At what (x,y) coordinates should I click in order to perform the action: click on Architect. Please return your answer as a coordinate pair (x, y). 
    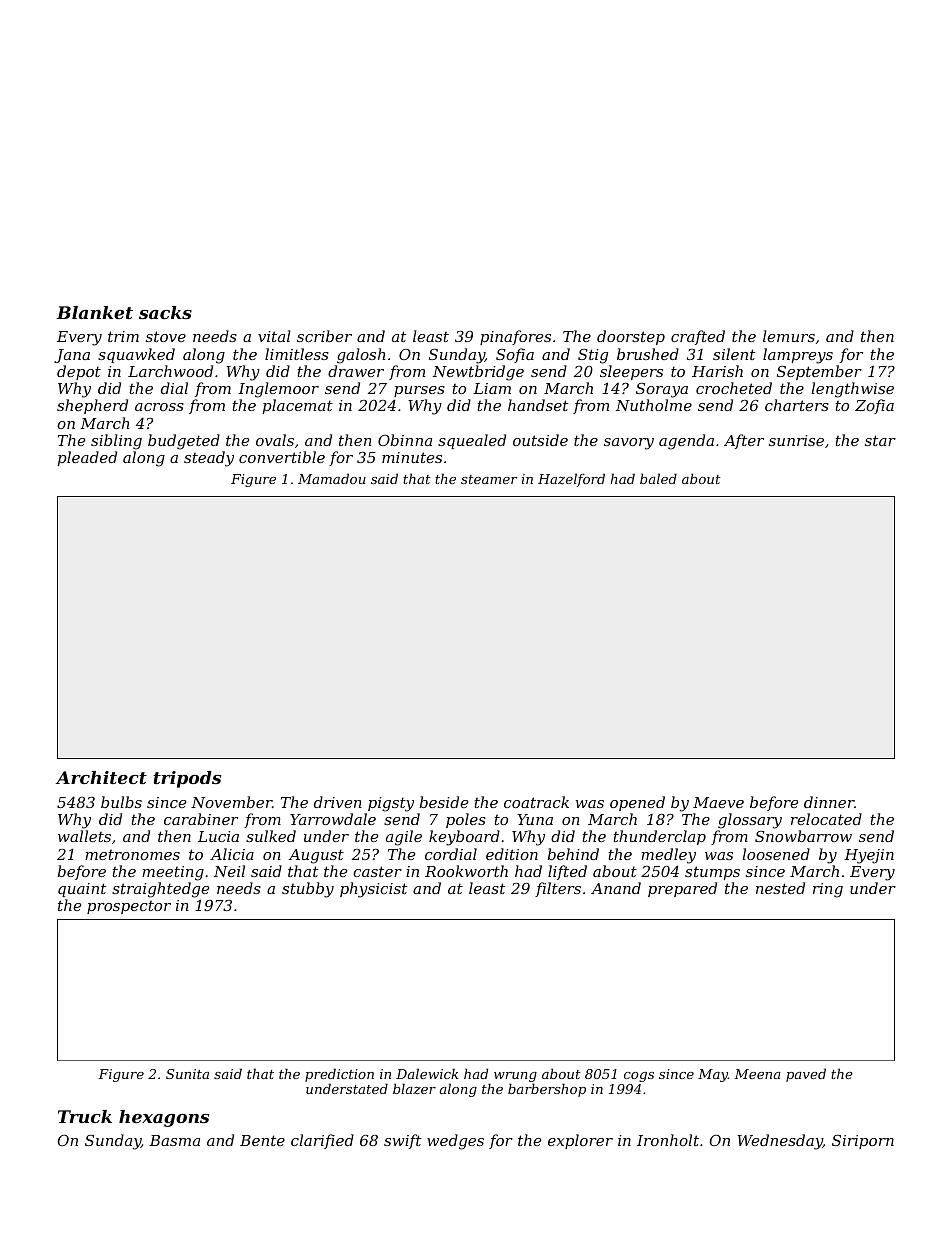
    Looking at the image, I should click on (101, 777).
